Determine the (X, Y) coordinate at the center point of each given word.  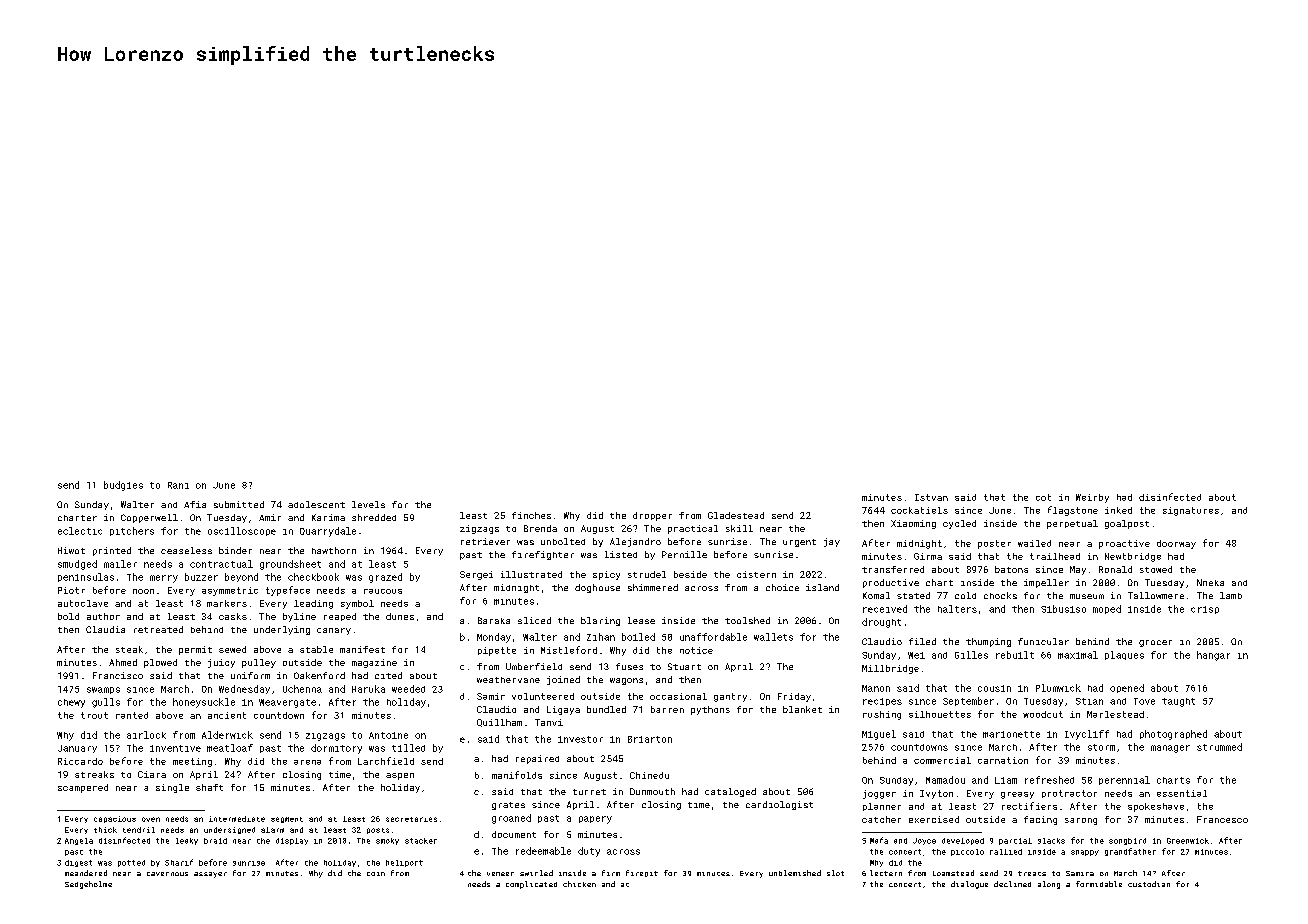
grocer (1155, 643)
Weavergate (287, 703)
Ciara (152, 774)
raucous (383, 591)
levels (368, 504)
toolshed (747, 620)
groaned (511, 819)
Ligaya (563, 710)
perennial (1124, 780)
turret (589, 792)
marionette (1011, 734)
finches (531, 515)
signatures (1191, 511)
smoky (387, 841)
